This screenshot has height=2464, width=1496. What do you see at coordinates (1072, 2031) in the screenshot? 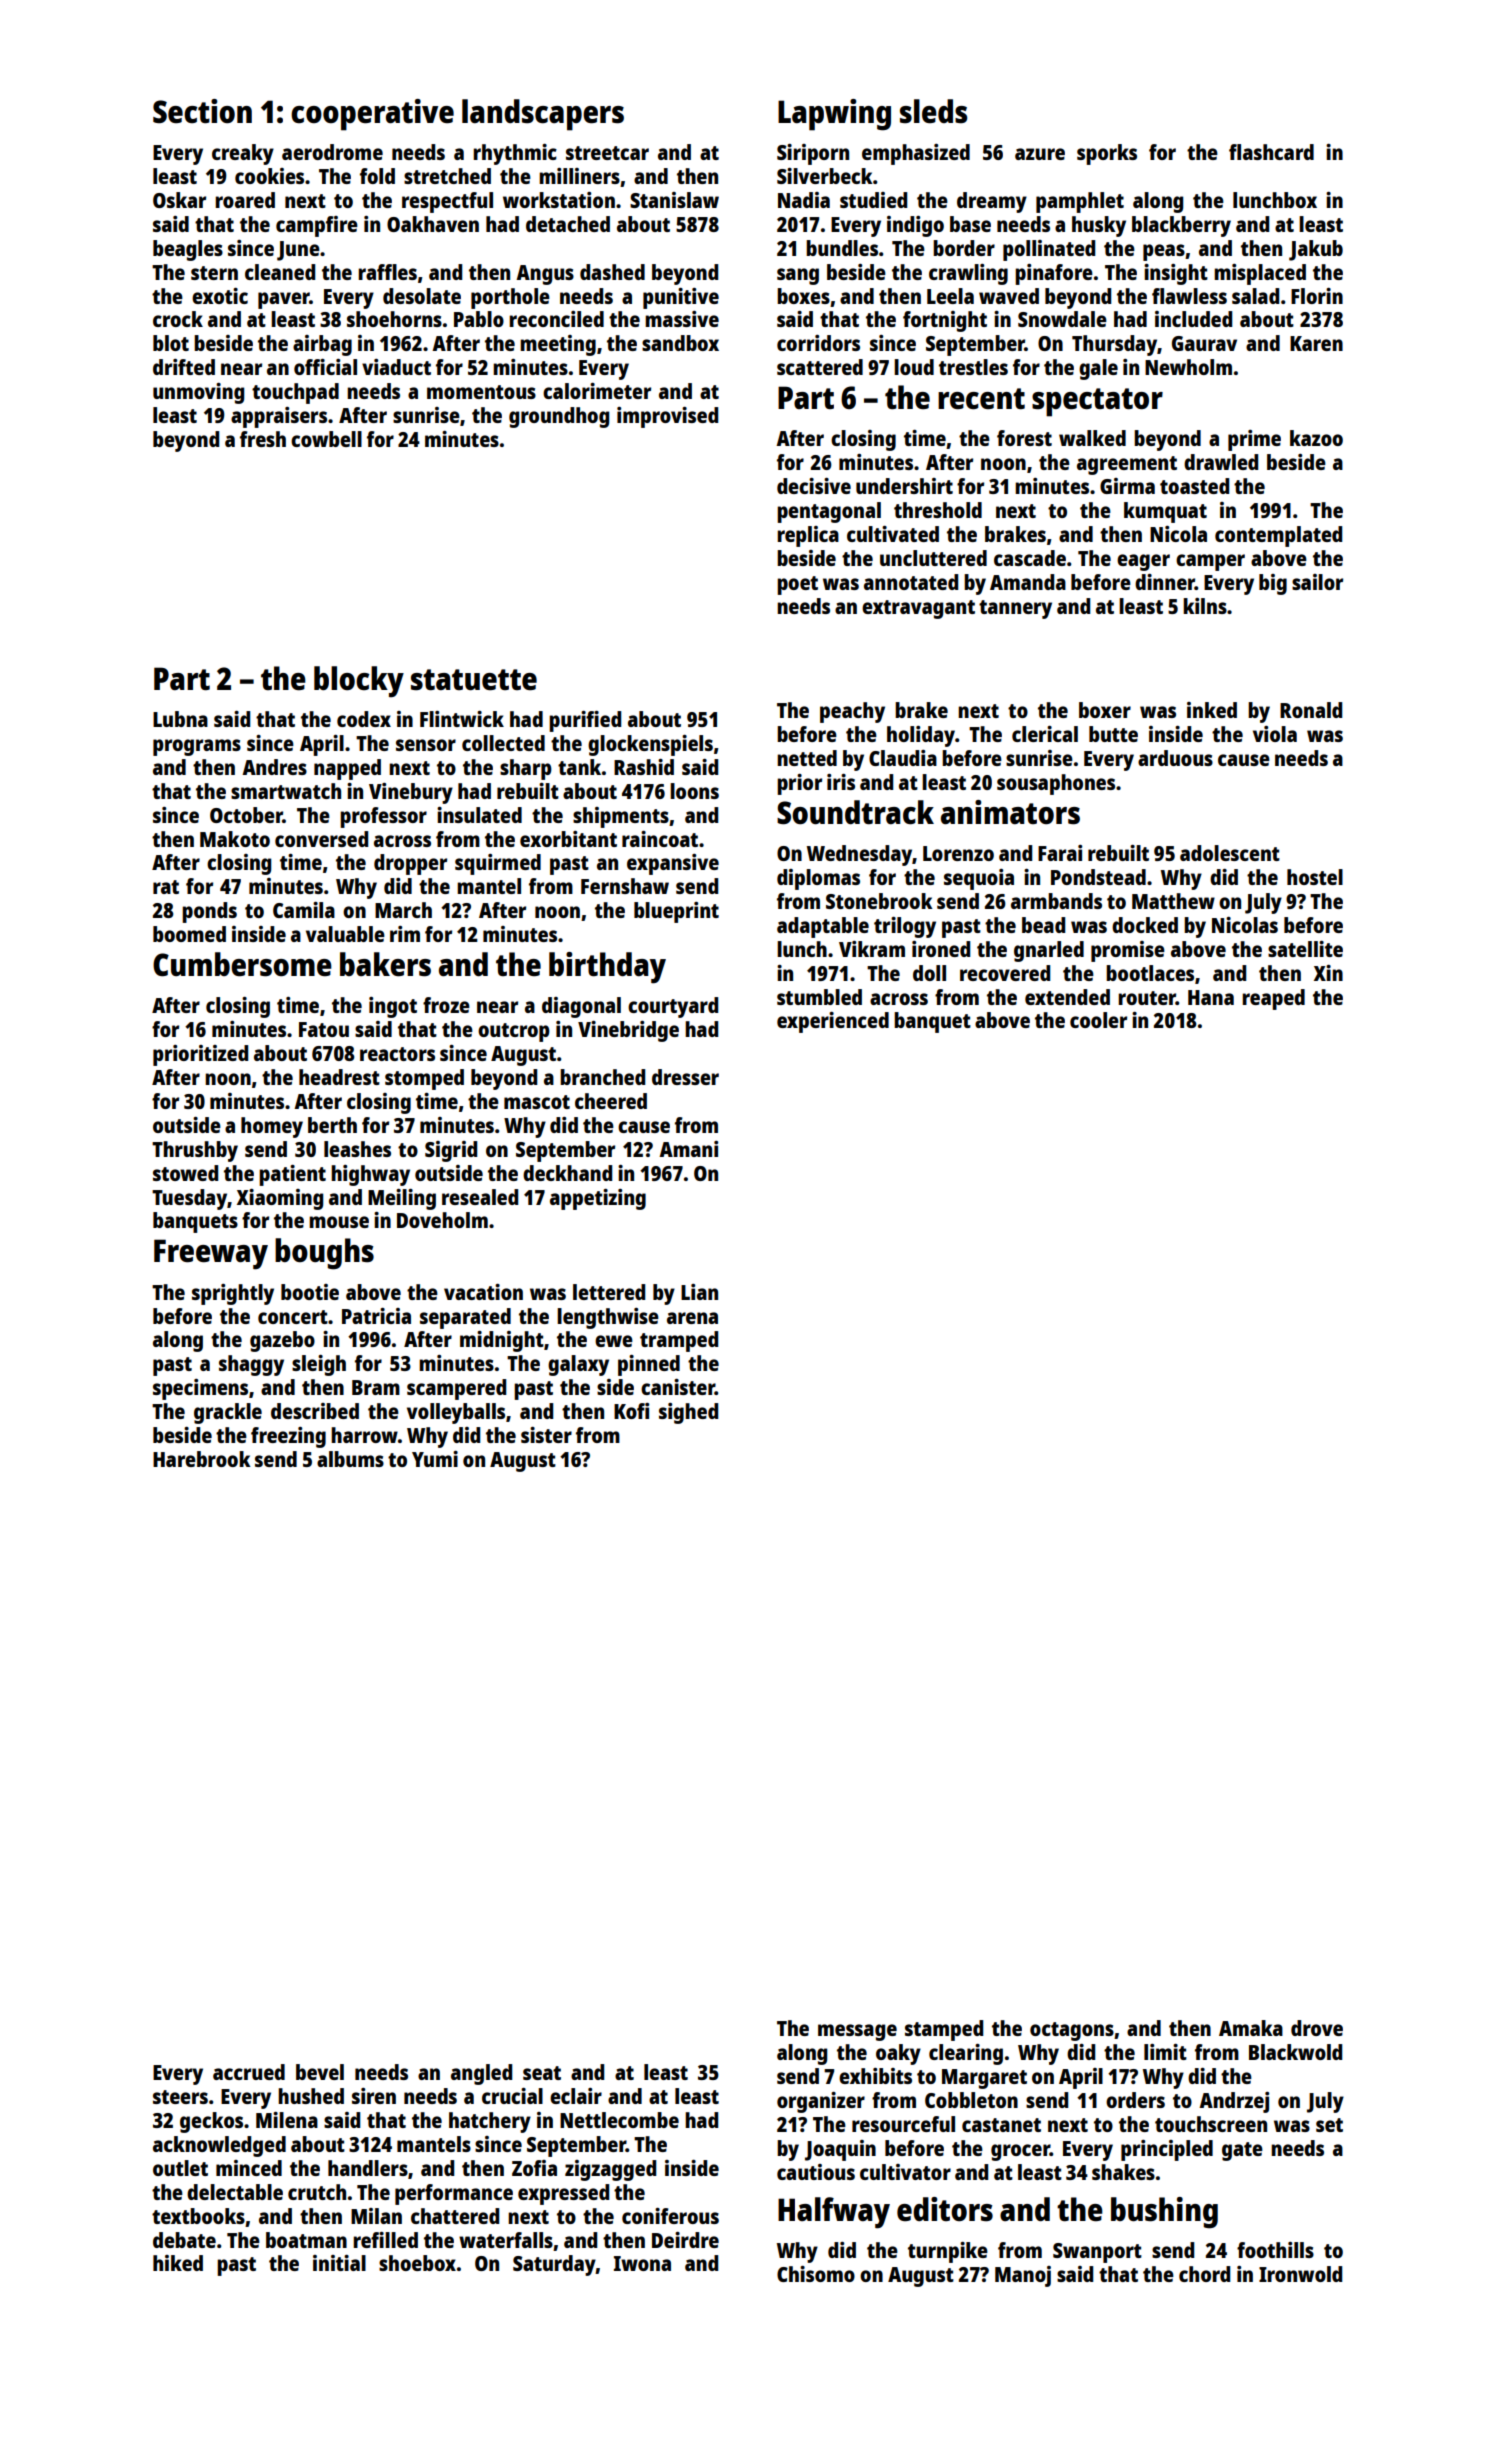
I see `octagons` at bounding box center [1072, 2031].
